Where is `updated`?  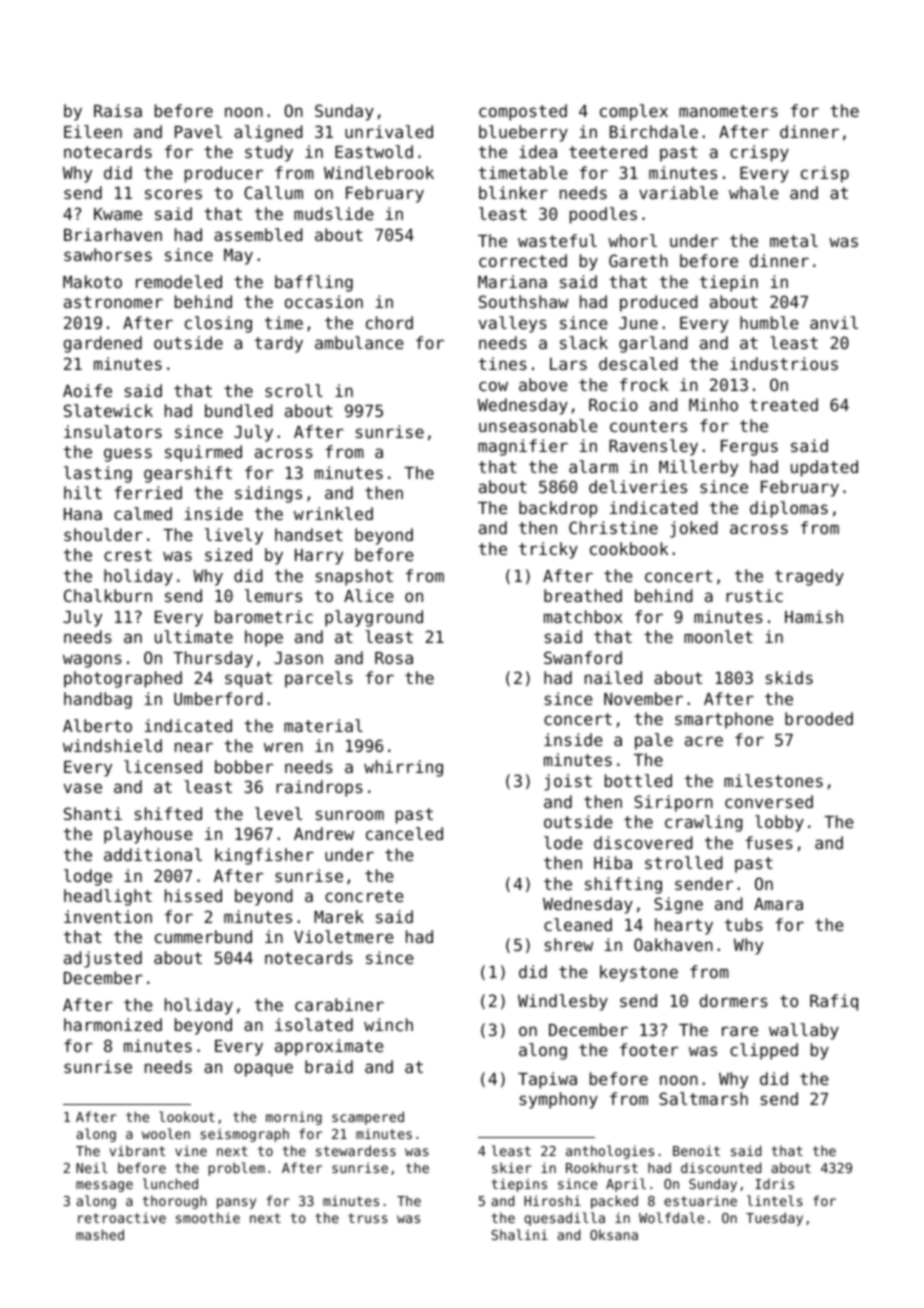 updated is located at coordinates (824, 468).
